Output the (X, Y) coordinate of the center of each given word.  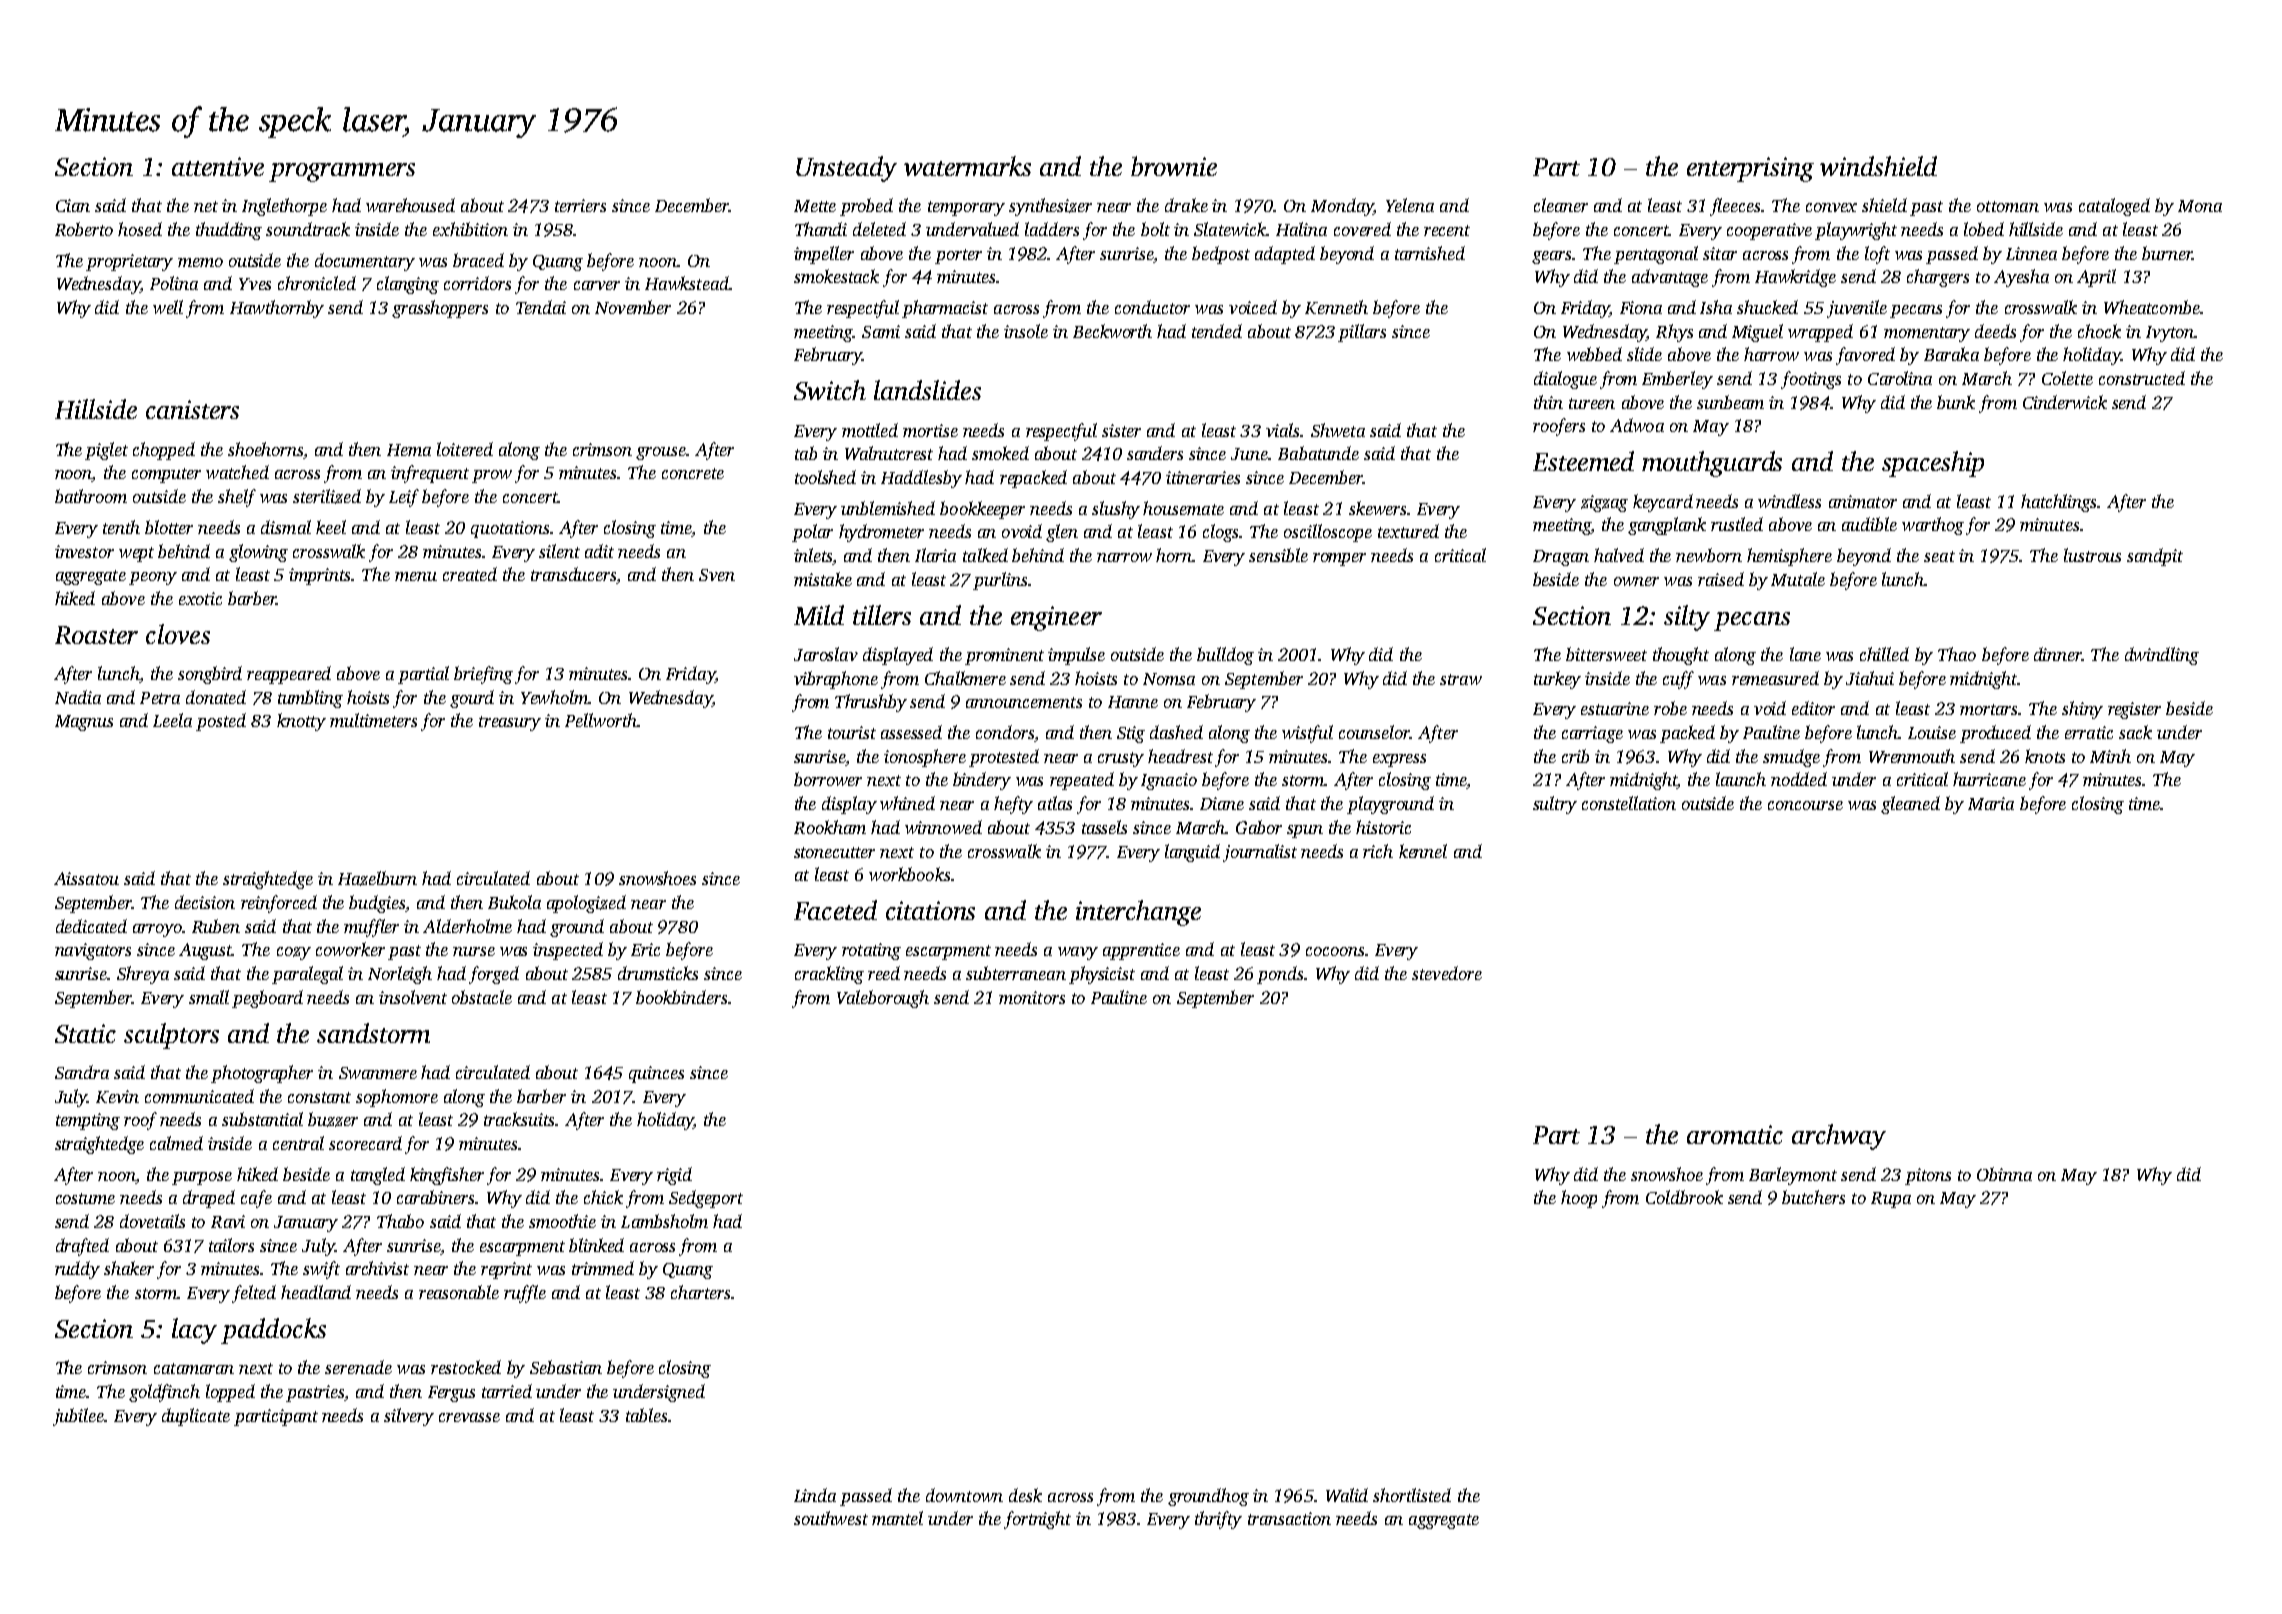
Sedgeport (706, 1199)
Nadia (78, 697)
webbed (1594, 354)
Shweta (1338, 430)
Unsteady (846, 169)
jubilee (78, 1417)
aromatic (1735, 1134)
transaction (1289, 1518)
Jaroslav (826, 654)
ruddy (77, 1270)
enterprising (1750, 169)
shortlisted (1412, 1495)
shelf (237, 498)
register (2134, 710)
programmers (342, 172)
